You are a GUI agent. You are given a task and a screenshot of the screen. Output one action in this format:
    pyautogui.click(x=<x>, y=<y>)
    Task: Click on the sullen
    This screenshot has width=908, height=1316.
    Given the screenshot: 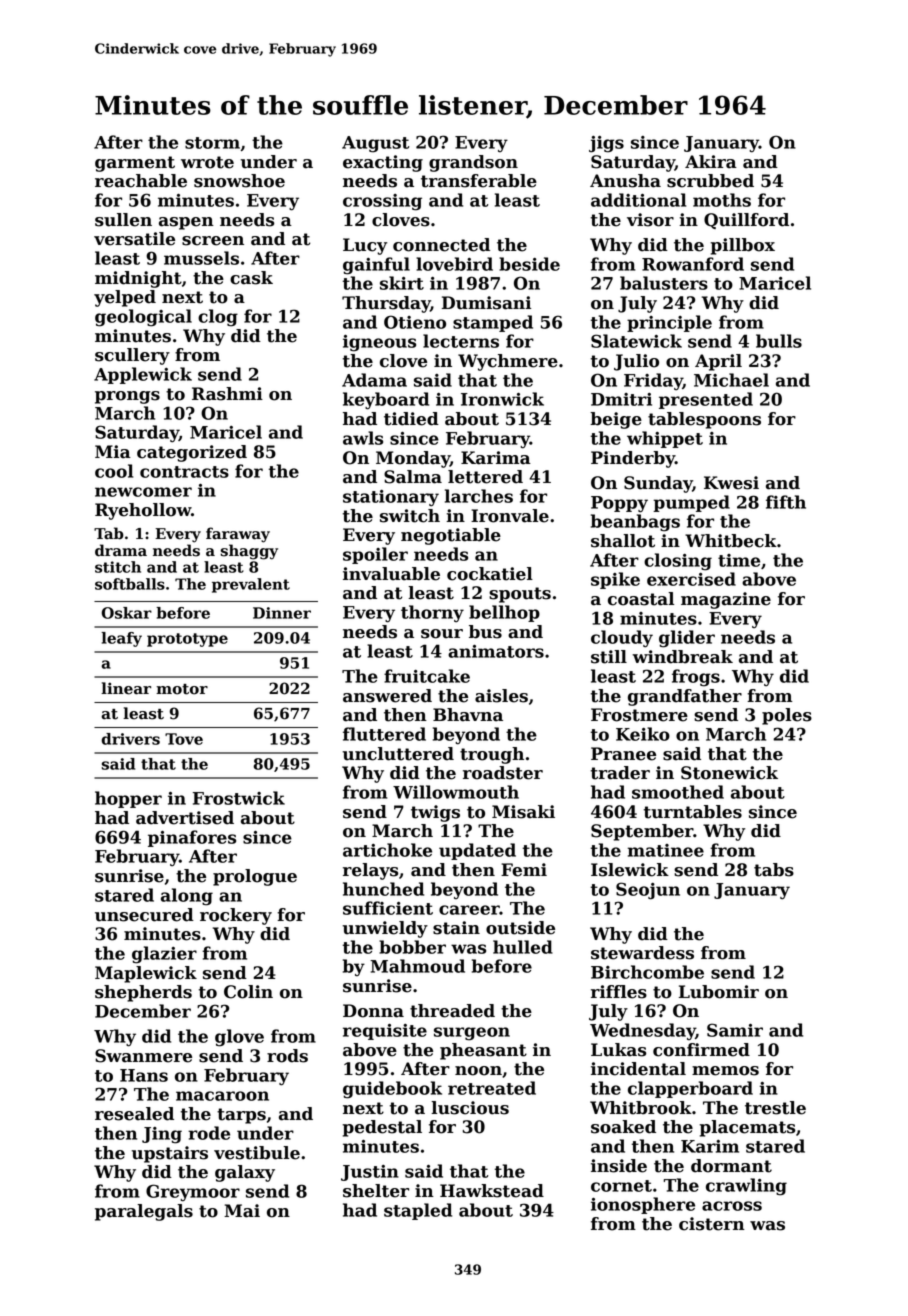 What is the action you would take?
    pyautogui.click(x=123, y=220)
